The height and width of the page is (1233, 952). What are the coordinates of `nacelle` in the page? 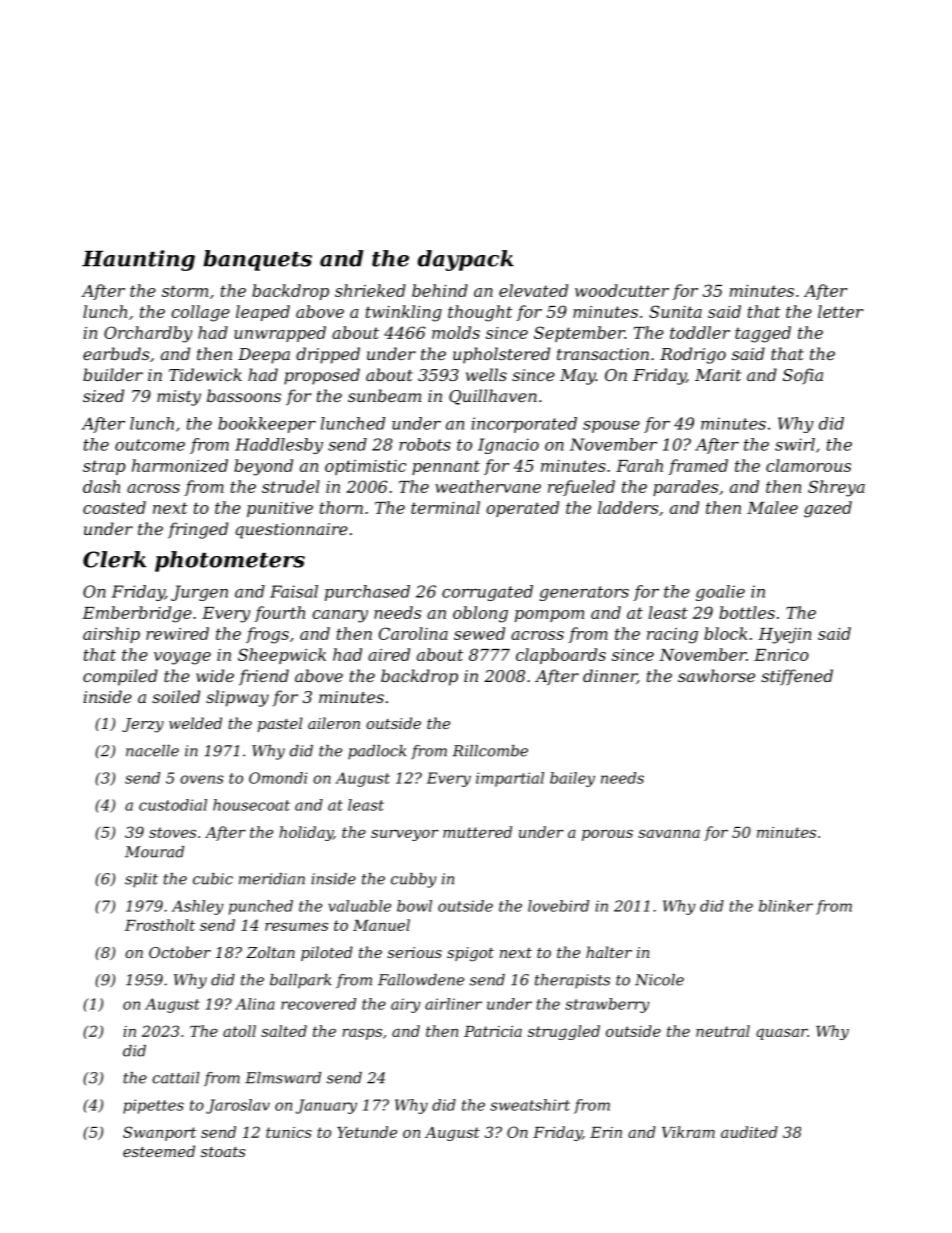 It's located at (152, 751).
